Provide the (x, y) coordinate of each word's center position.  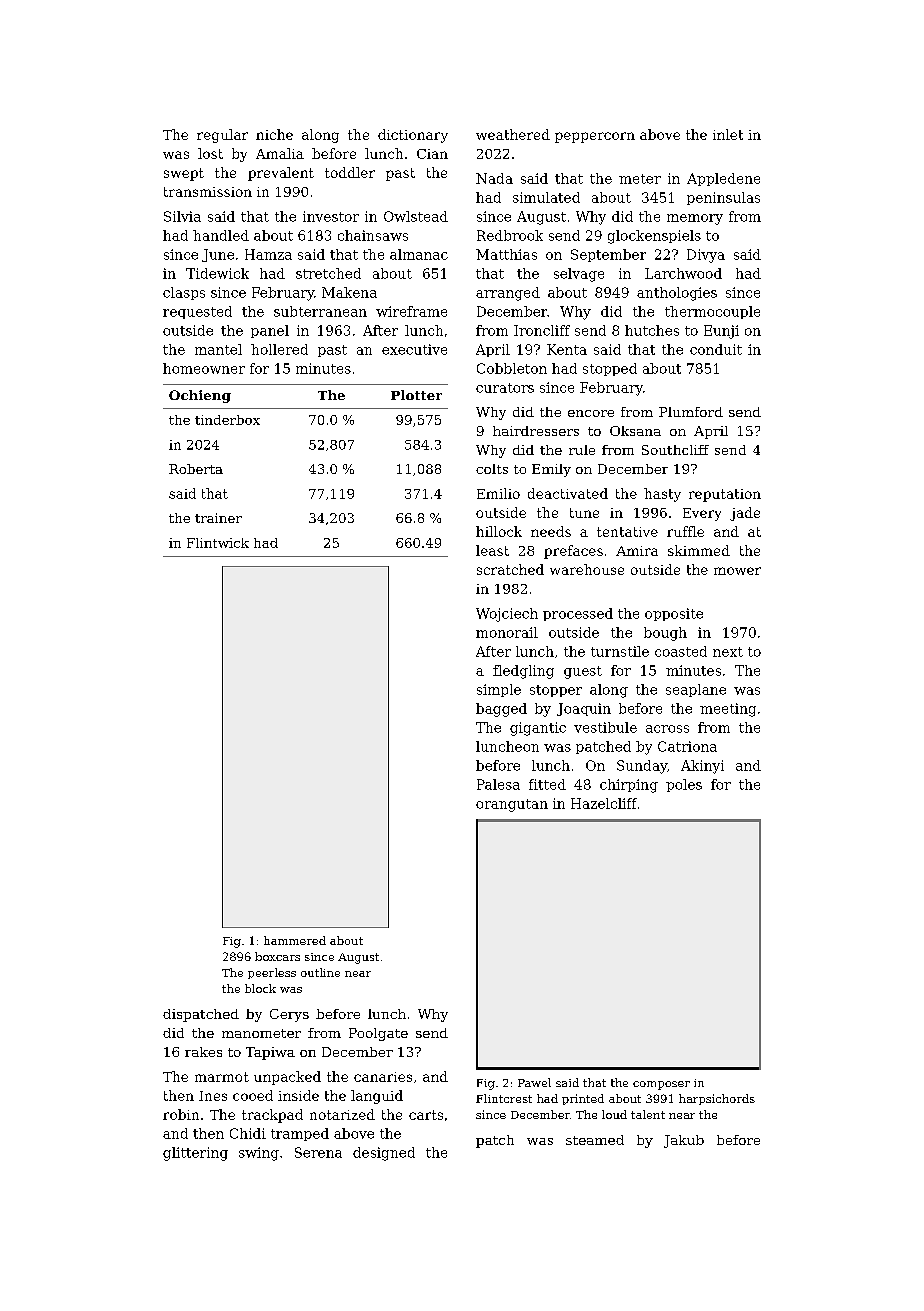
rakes (203, 1052)
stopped (610, 369)
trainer (218, 518)
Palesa (498, 784)
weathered (513, 134)
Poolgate (378, 1034)
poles (684, 785)
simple (499, 690)
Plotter (416, 395)
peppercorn (595, 137)
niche (274, 134)
